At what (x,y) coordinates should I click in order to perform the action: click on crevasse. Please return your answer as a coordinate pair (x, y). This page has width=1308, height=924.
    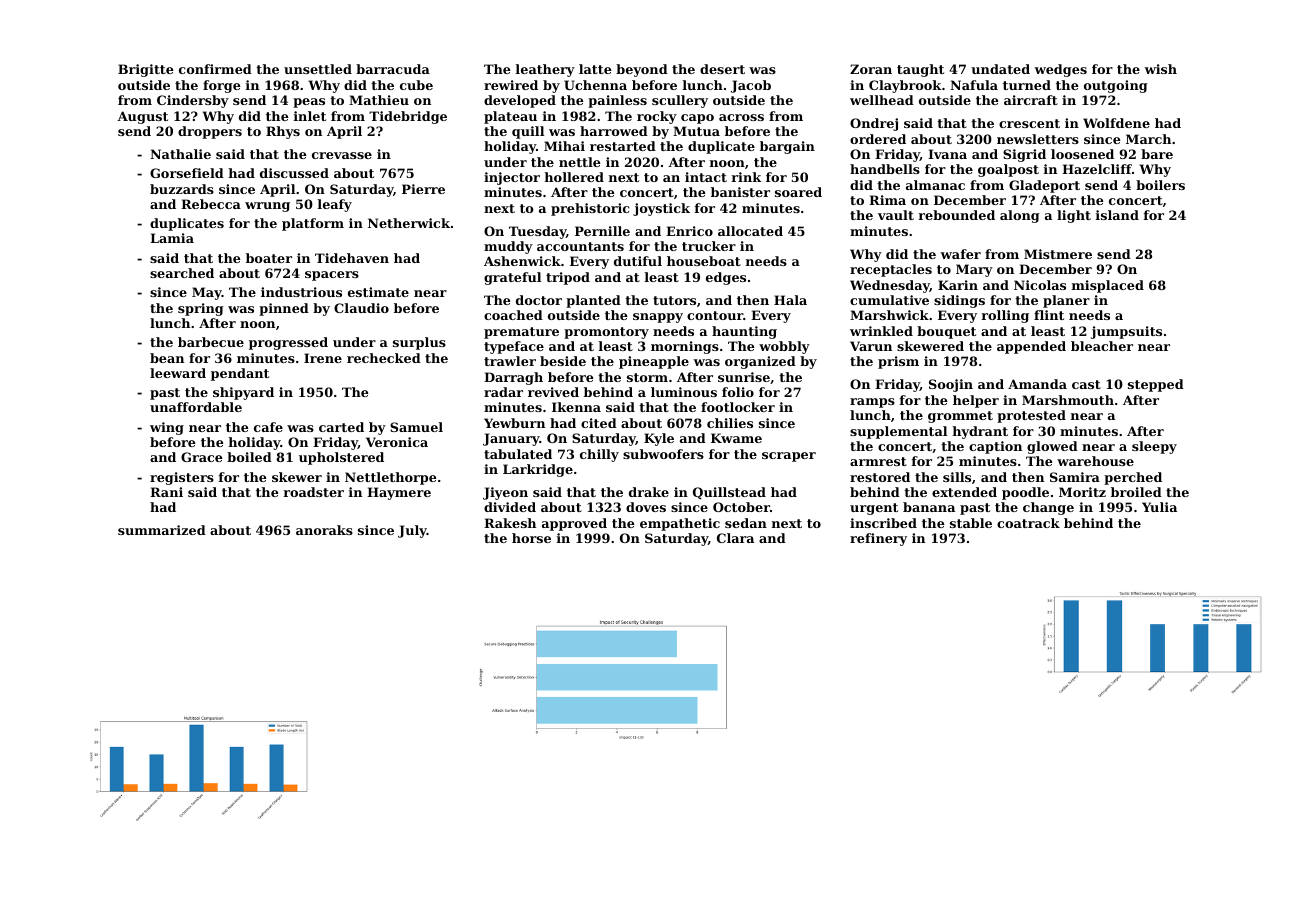
    Looking at the image, I should click on (342, 155).
